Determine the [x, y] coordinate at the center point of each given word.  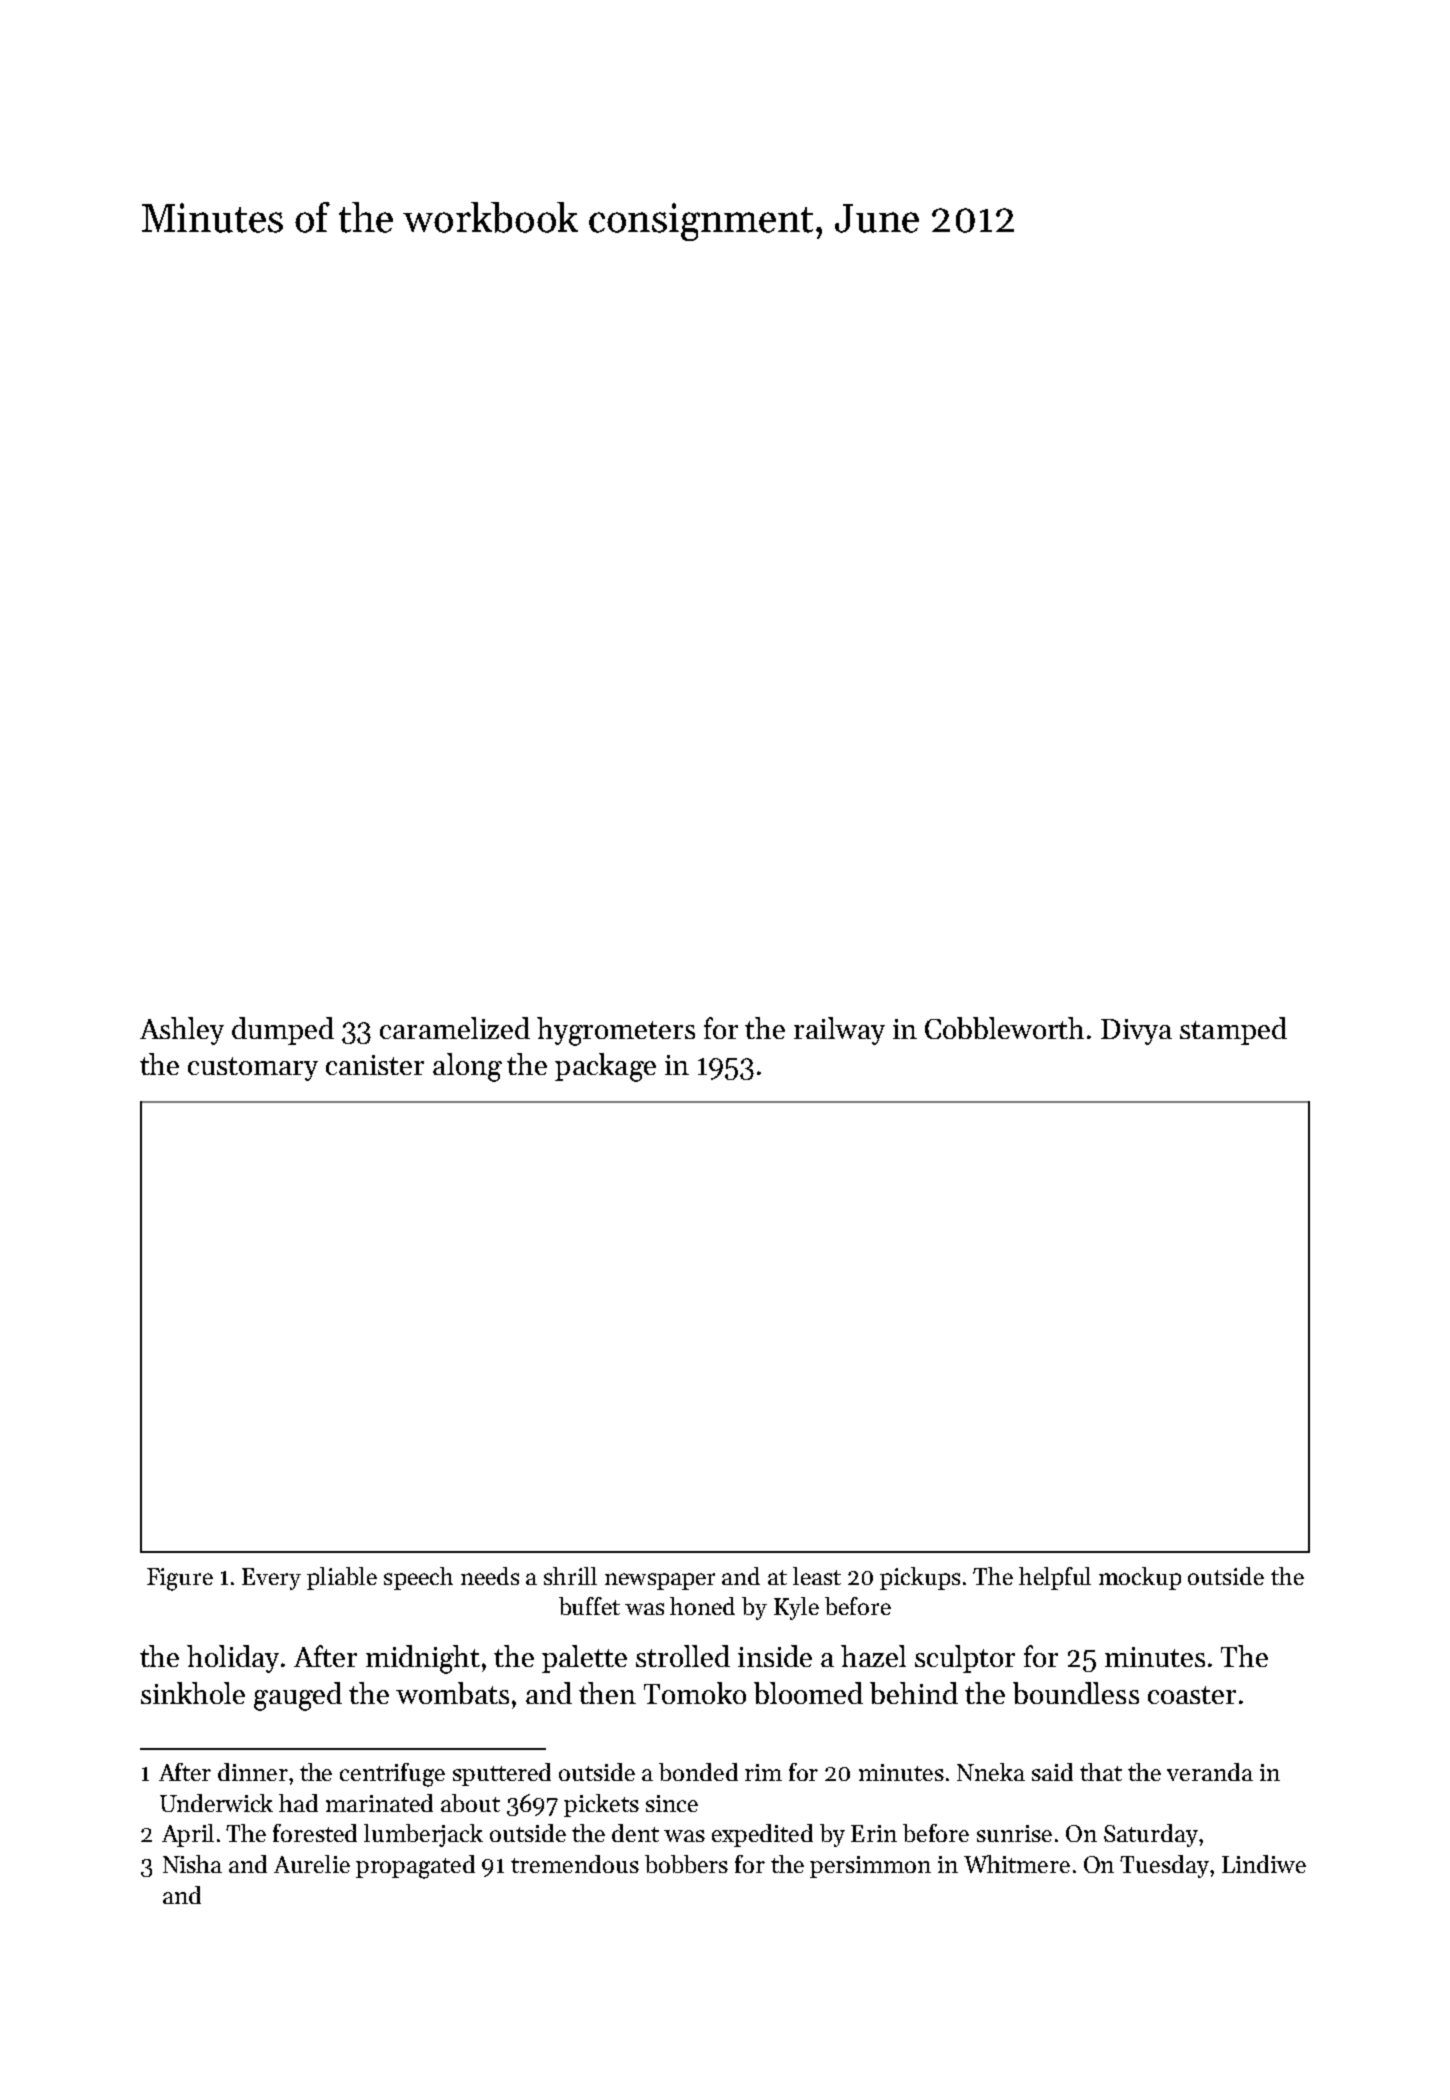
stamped [1233, 1031]
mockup [1140, 1578]
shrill [570, 1576]
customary [253, 1069]
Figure [180, 1579]
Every [271, 1579]
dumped [283, 1031]
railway [839, 1031]
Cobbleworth [1004, 1028]
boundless [1076, 1693]
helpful [1055, 1578]
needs [490, 1576]
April [188, 1835]
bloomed [808, 1693]
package [605, 1067]
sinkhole [193, 1693]
